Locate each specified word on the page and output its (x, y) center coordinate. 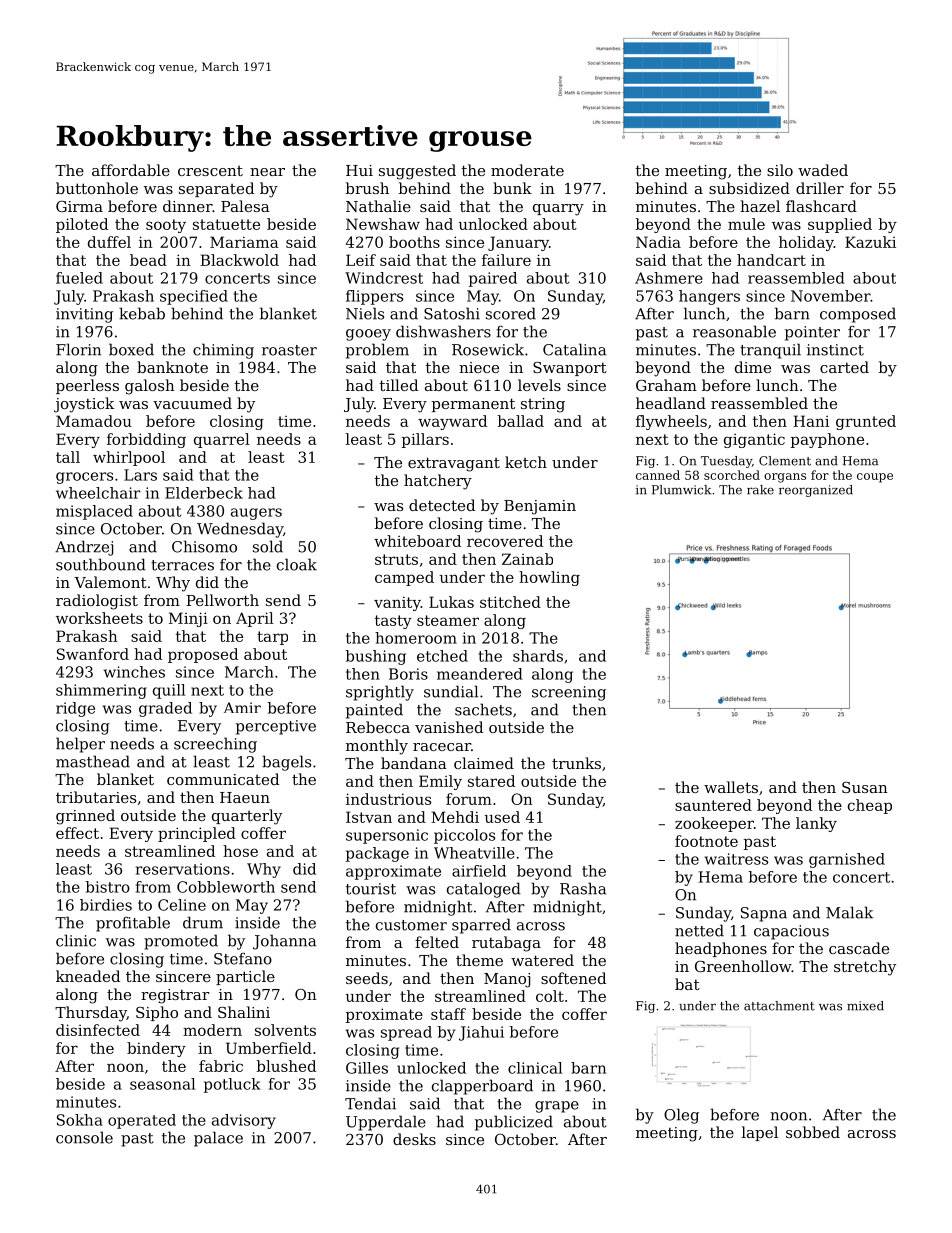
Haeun (245, 797)
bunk (512, 188)
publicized (514, 1123)
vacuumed (192, 403)
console (84, 1137)
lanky (816, 824)
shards (538, 656)
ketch (526, 462)
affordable (131, 170)
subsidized (749, 188)
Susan (865, 787)
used (502, 817)
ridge (75, 709)
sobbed (813, 1132)
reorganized (816, 491)
